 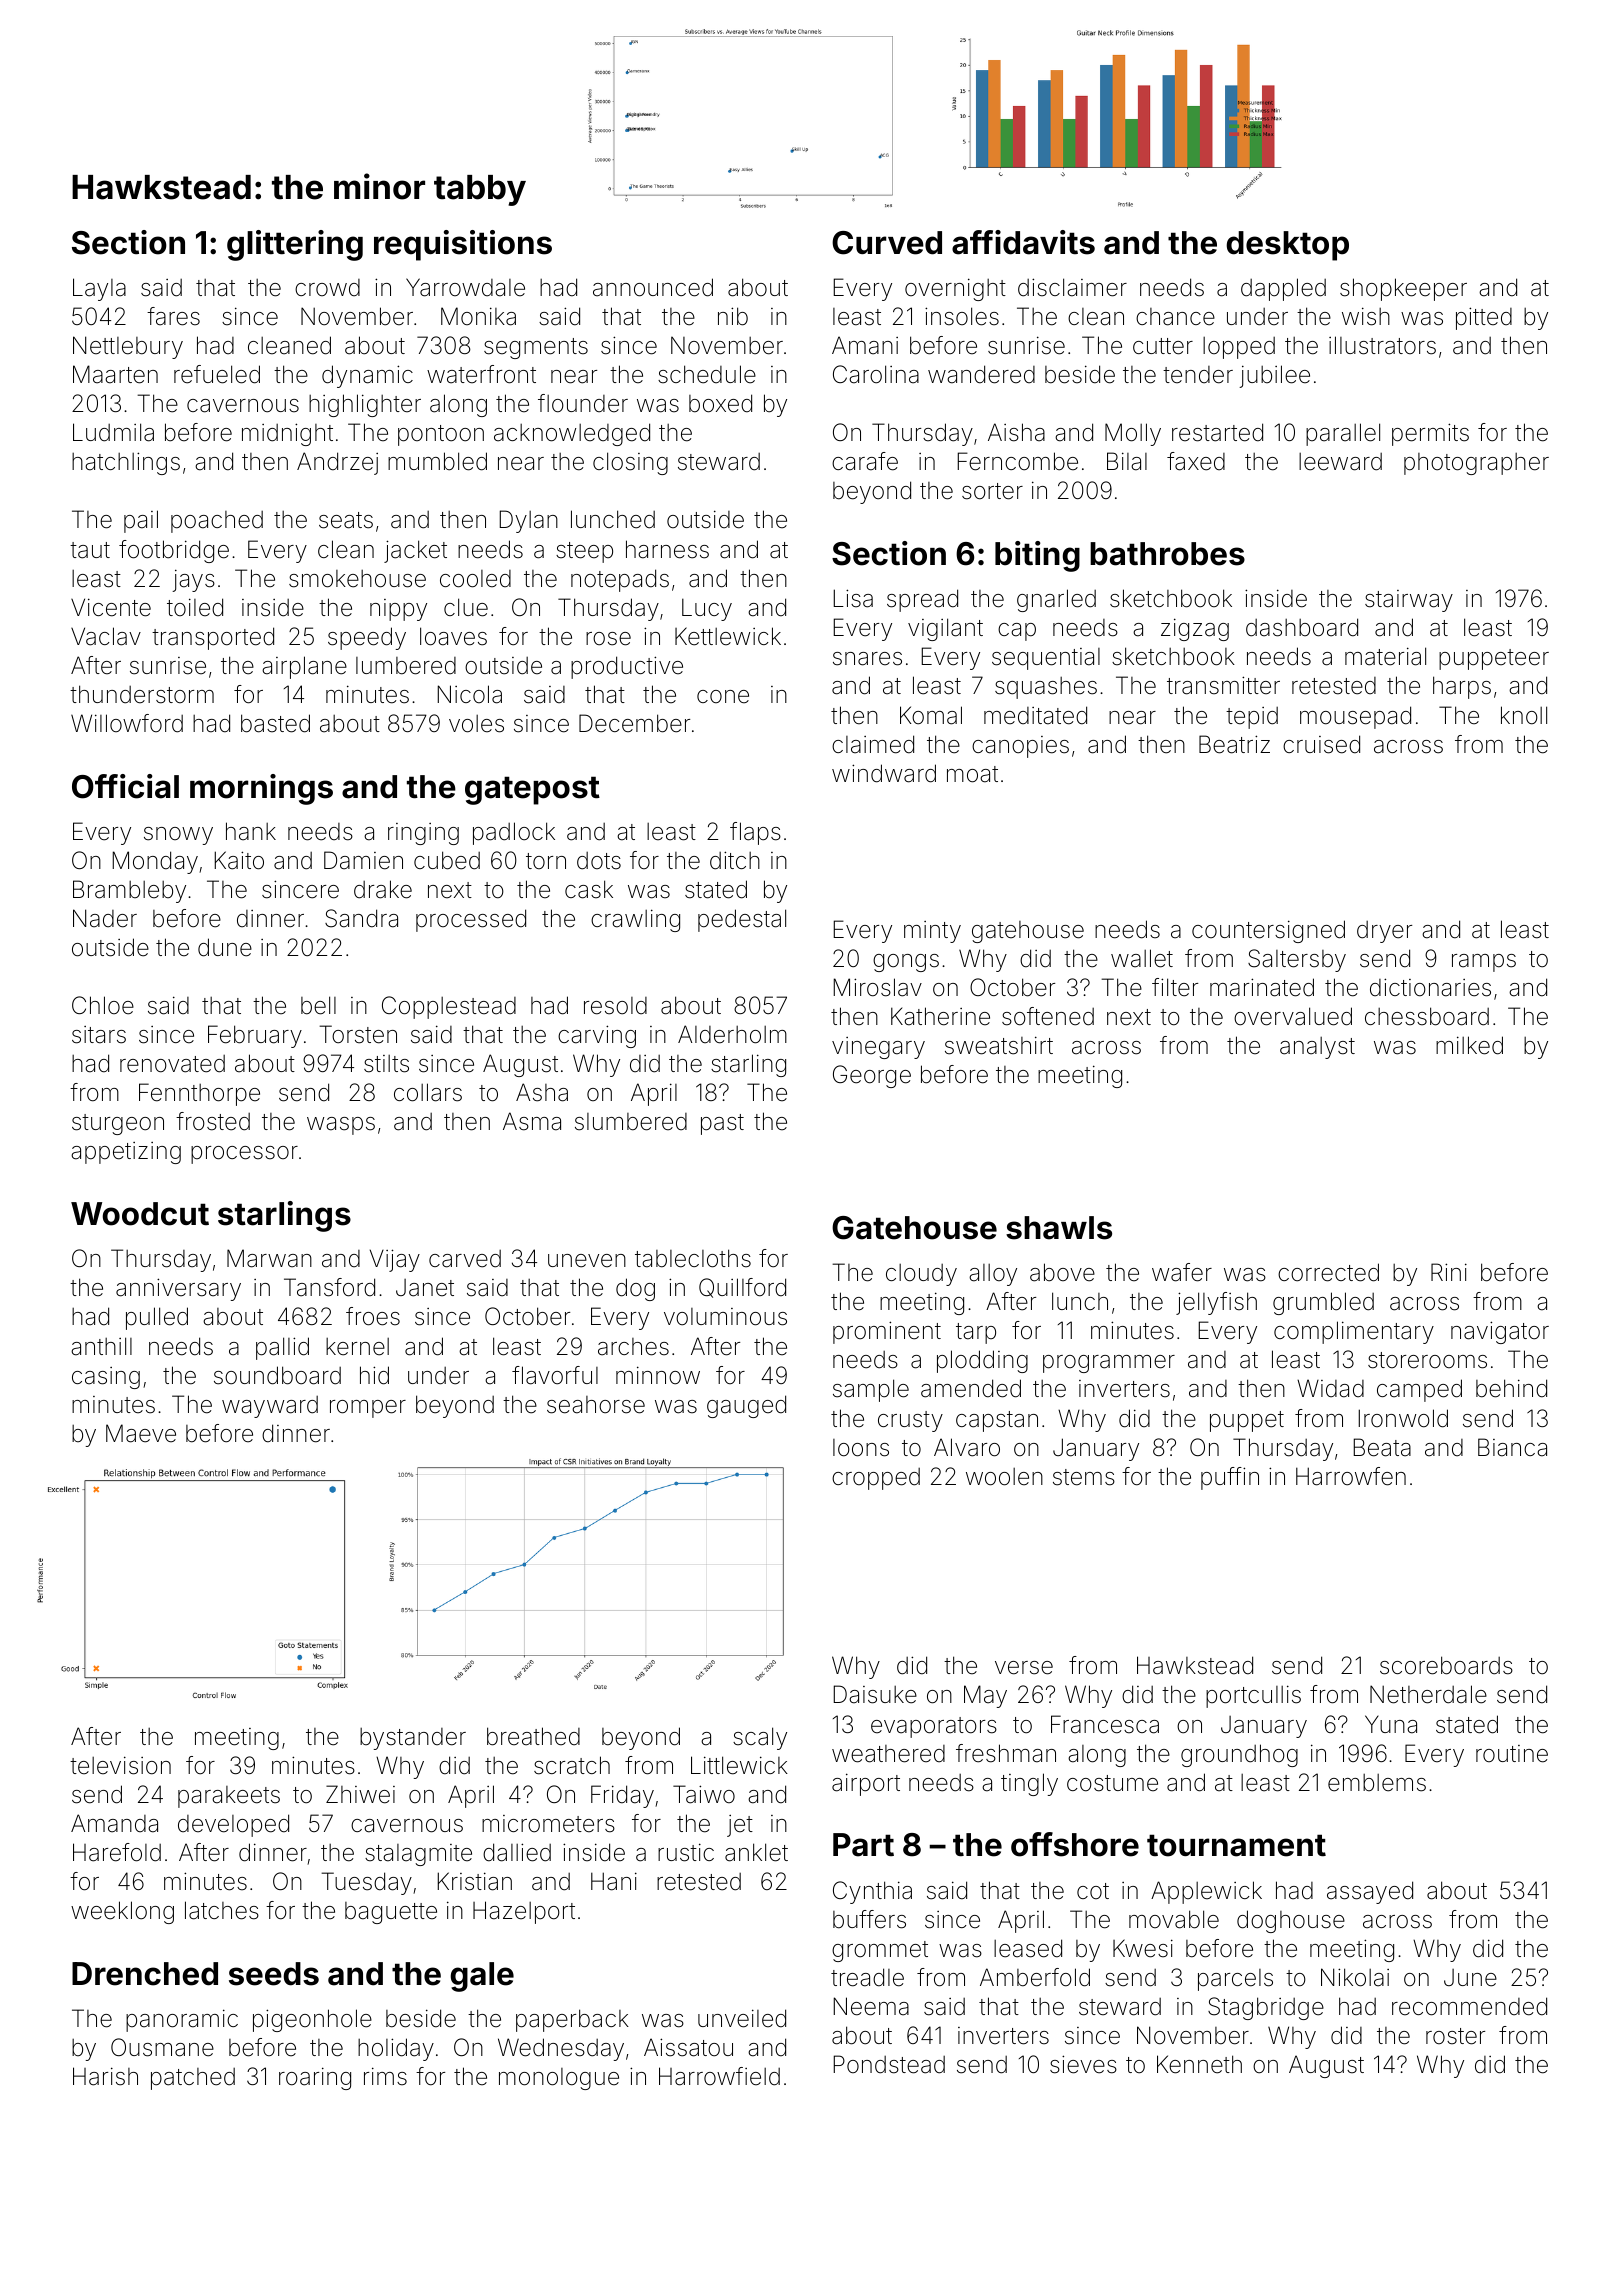 I want to click on dashboard, so click(x=1302, y=627).
